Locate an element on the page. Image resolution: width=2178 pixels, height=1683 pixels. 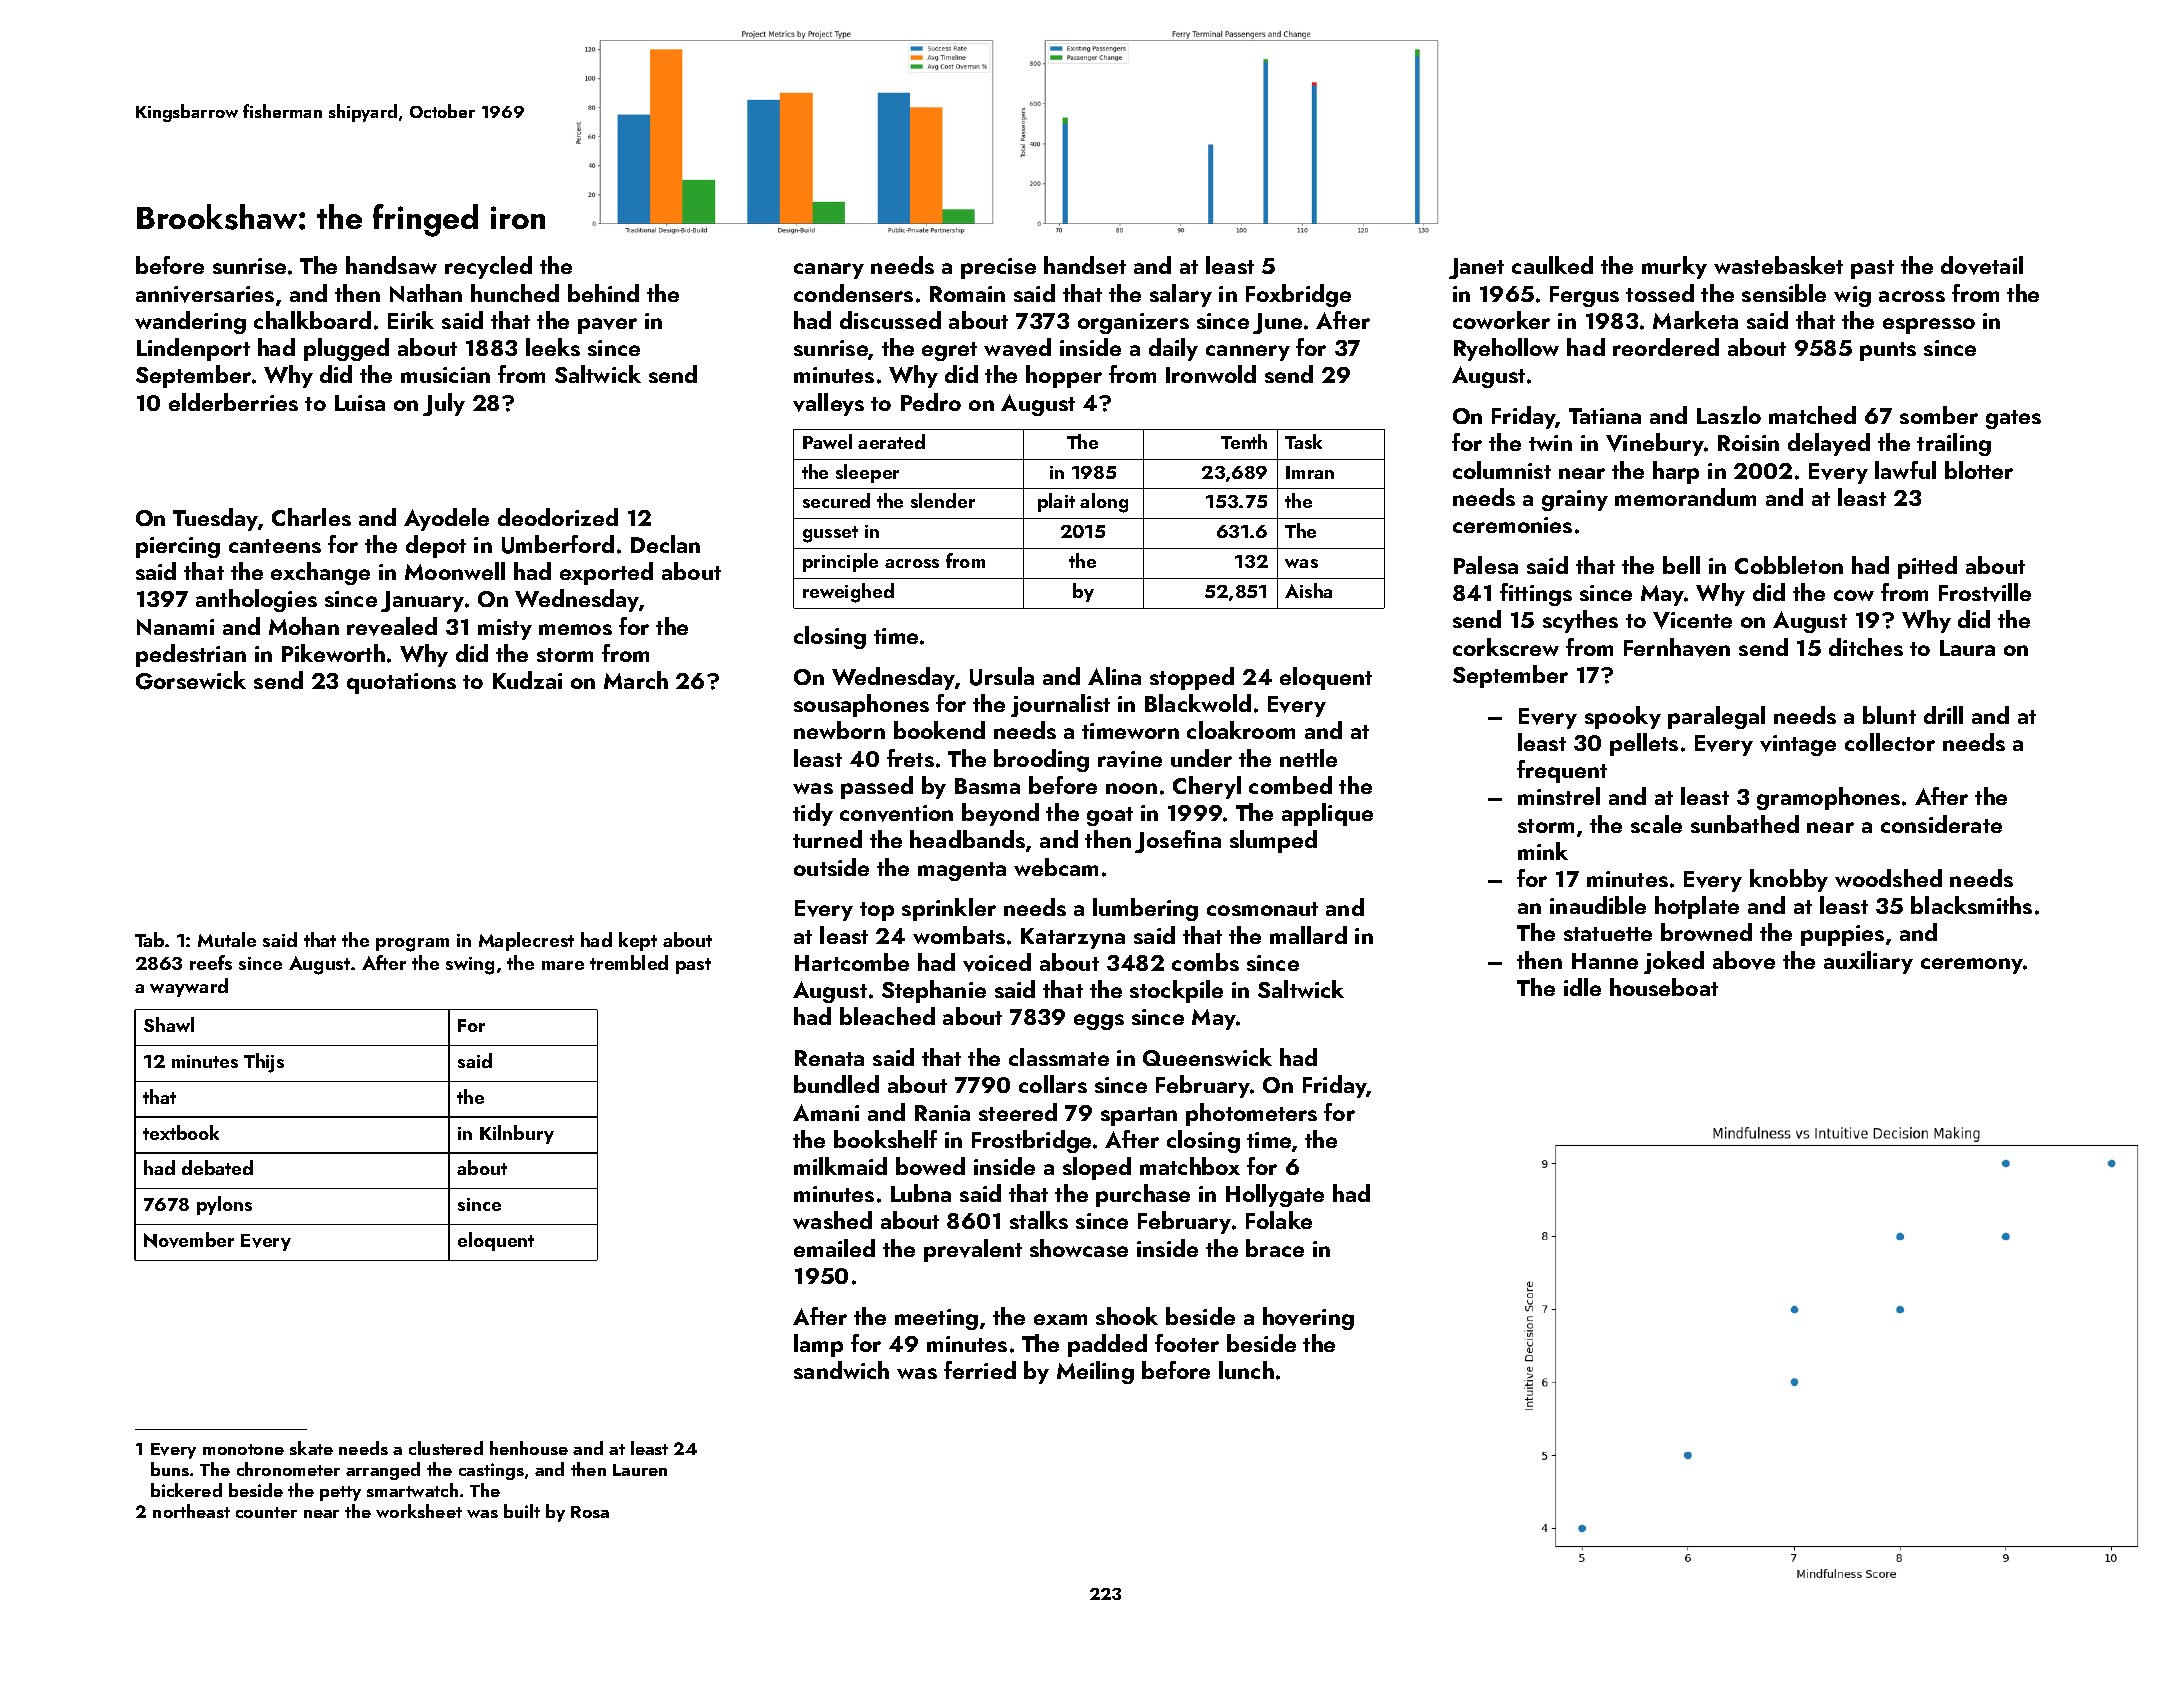
gusset is located at coordinates (830, 534).
